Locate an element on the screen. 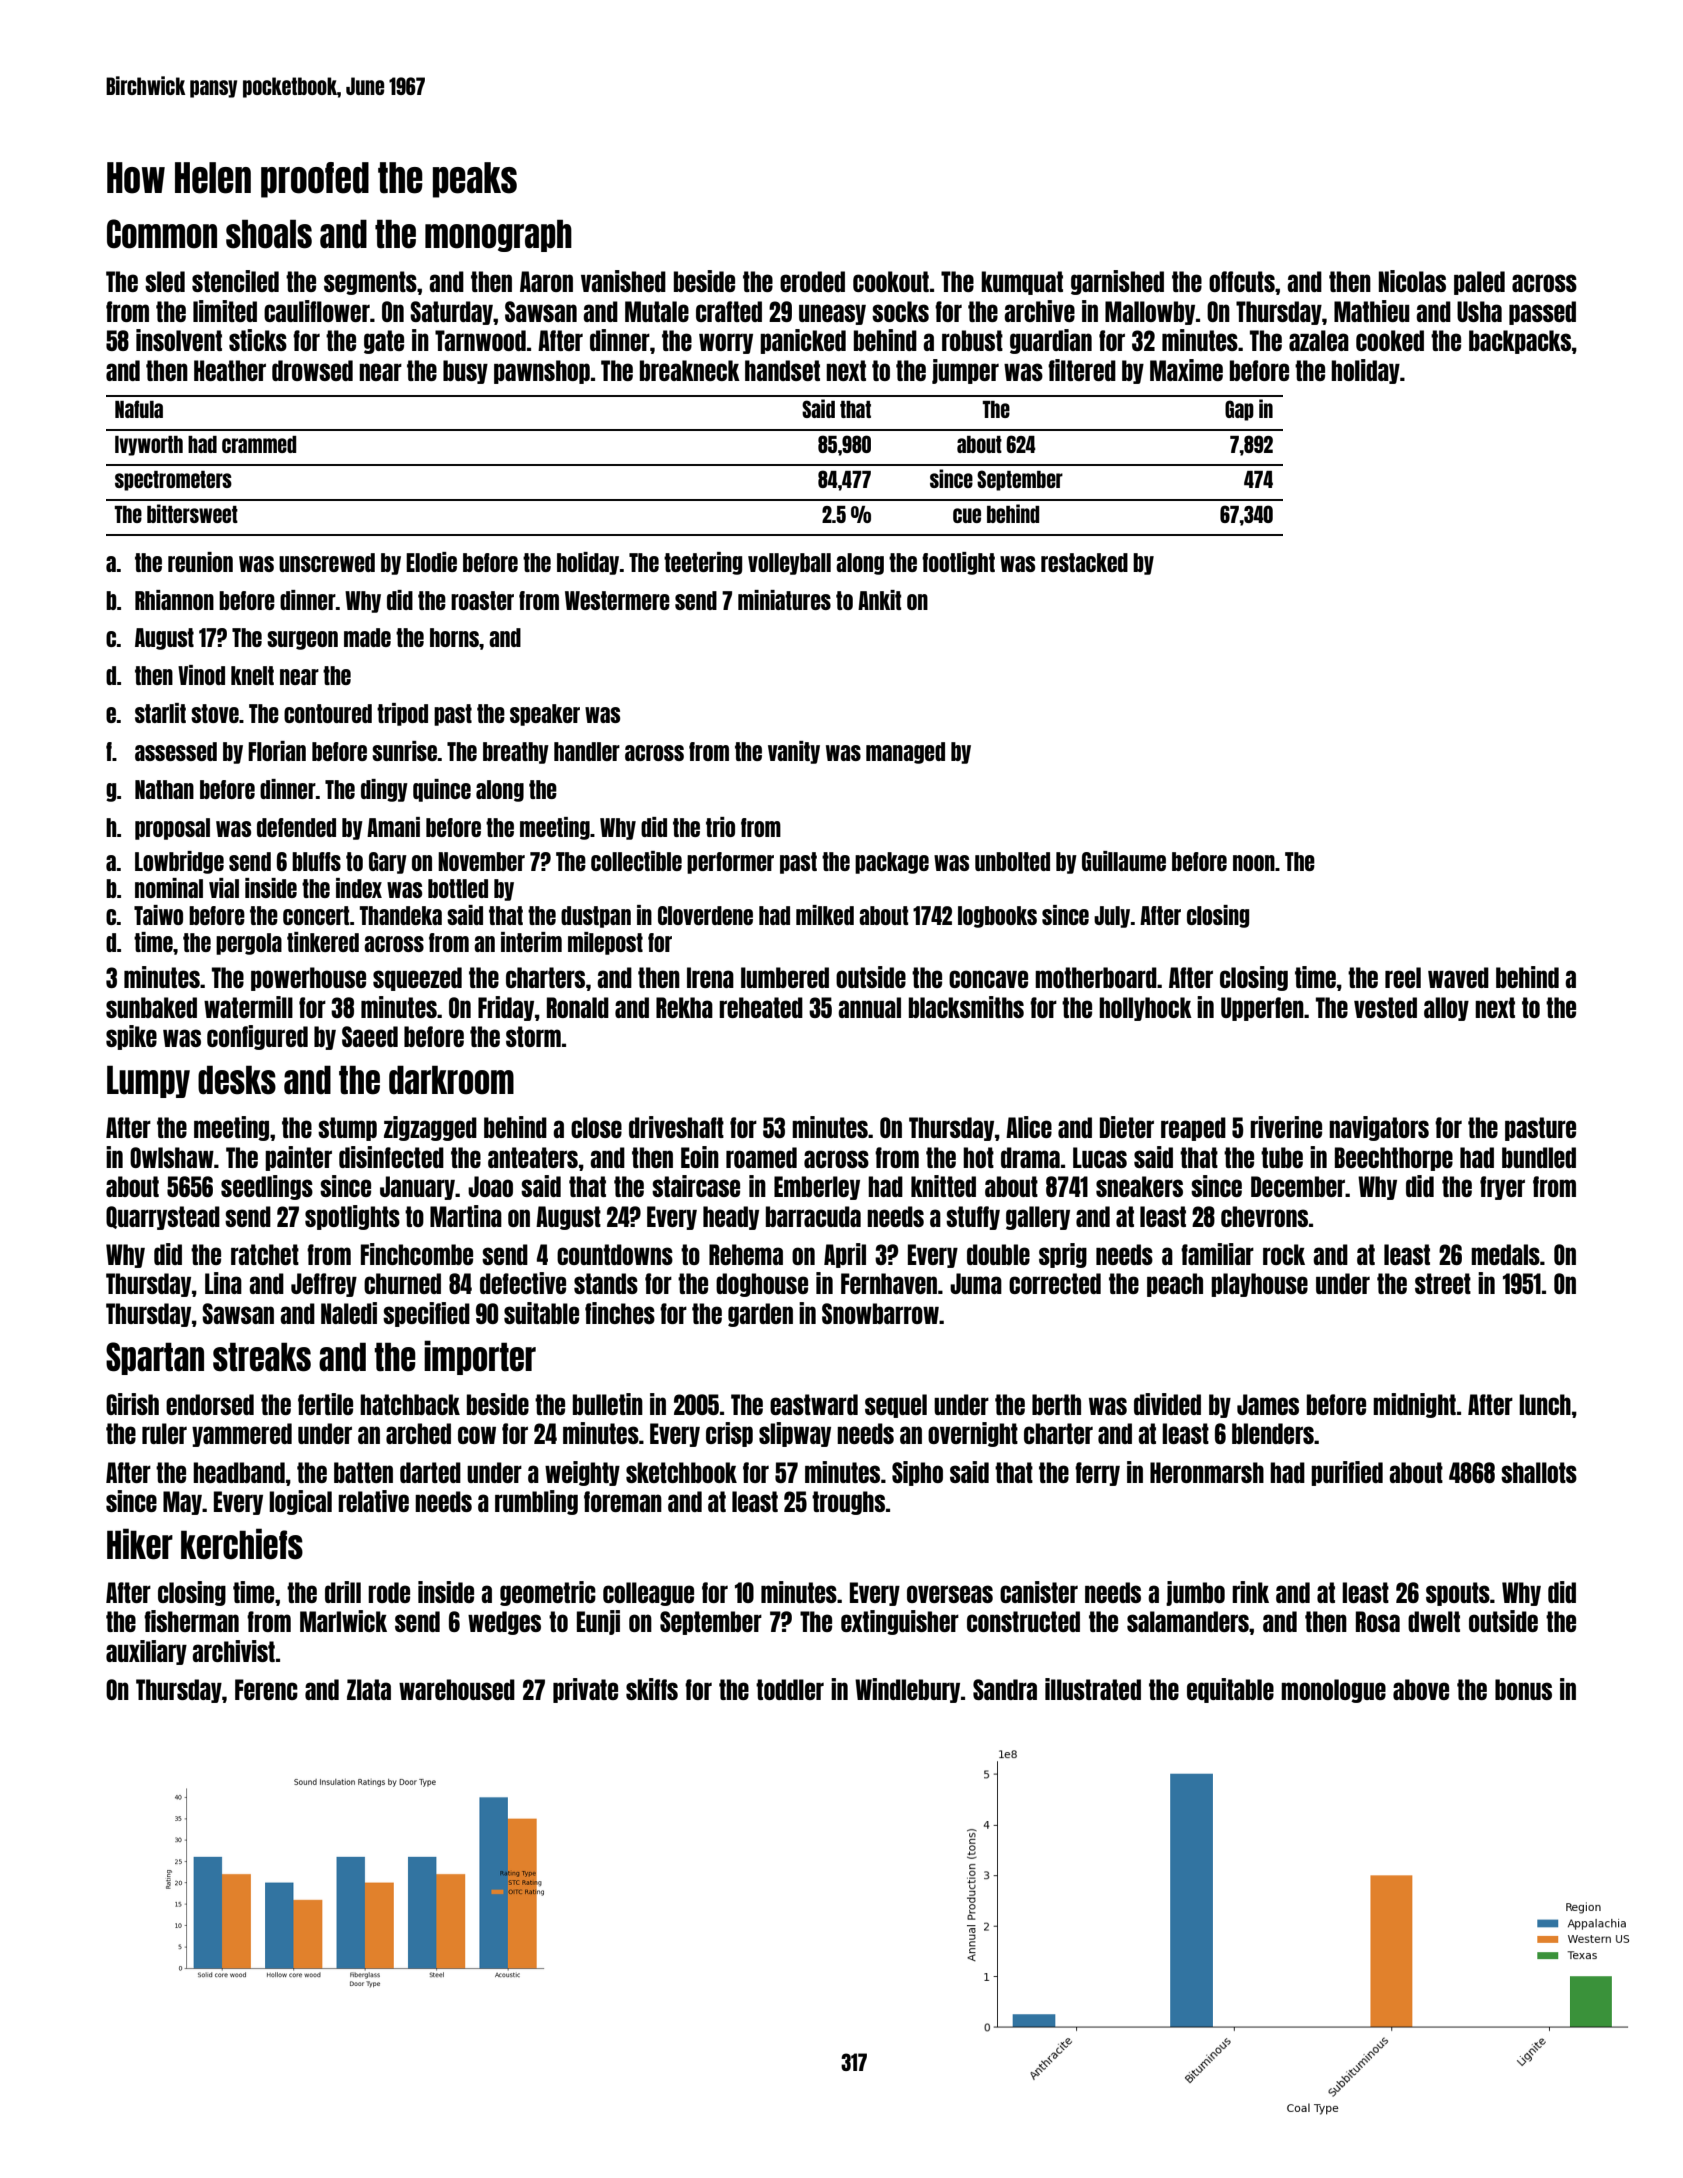 The height and width of the screenshot is (2178, 1683). auxiliary is located at coordinates (146, 1652).
